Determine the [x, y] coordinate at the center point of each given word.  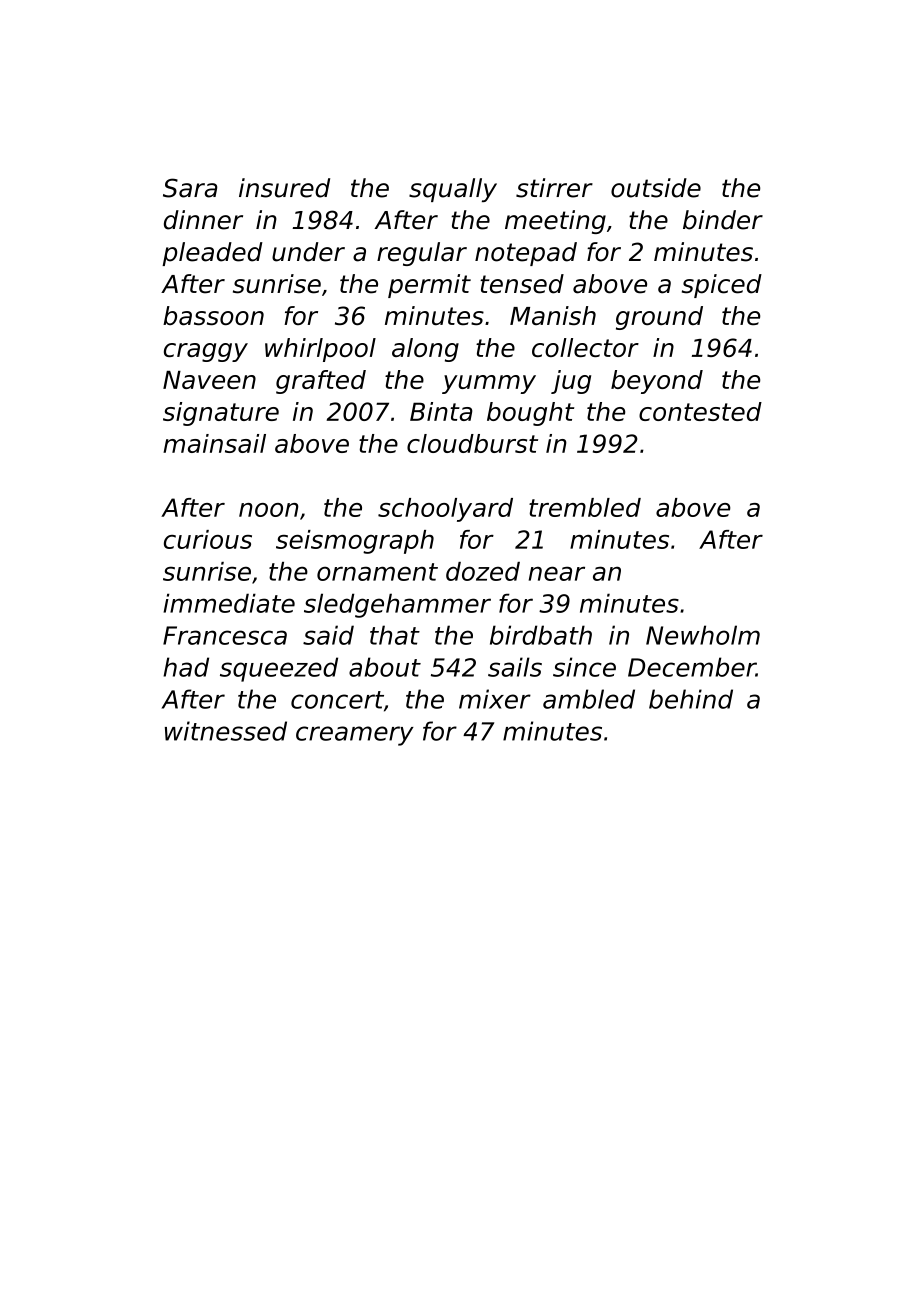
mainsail [214, 443]
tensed [522, 284]
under [308, 252]
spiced [722, 286]
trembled [585, 507]
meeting [555, 222]
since [584, 667]
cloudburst [472, 443]
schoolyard [445, 510]
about [385, 667]
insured [284, 188]
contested [700, 411]
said [328, 635]
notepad [526, 254]
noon [269, 510]
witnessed [226, 731]
